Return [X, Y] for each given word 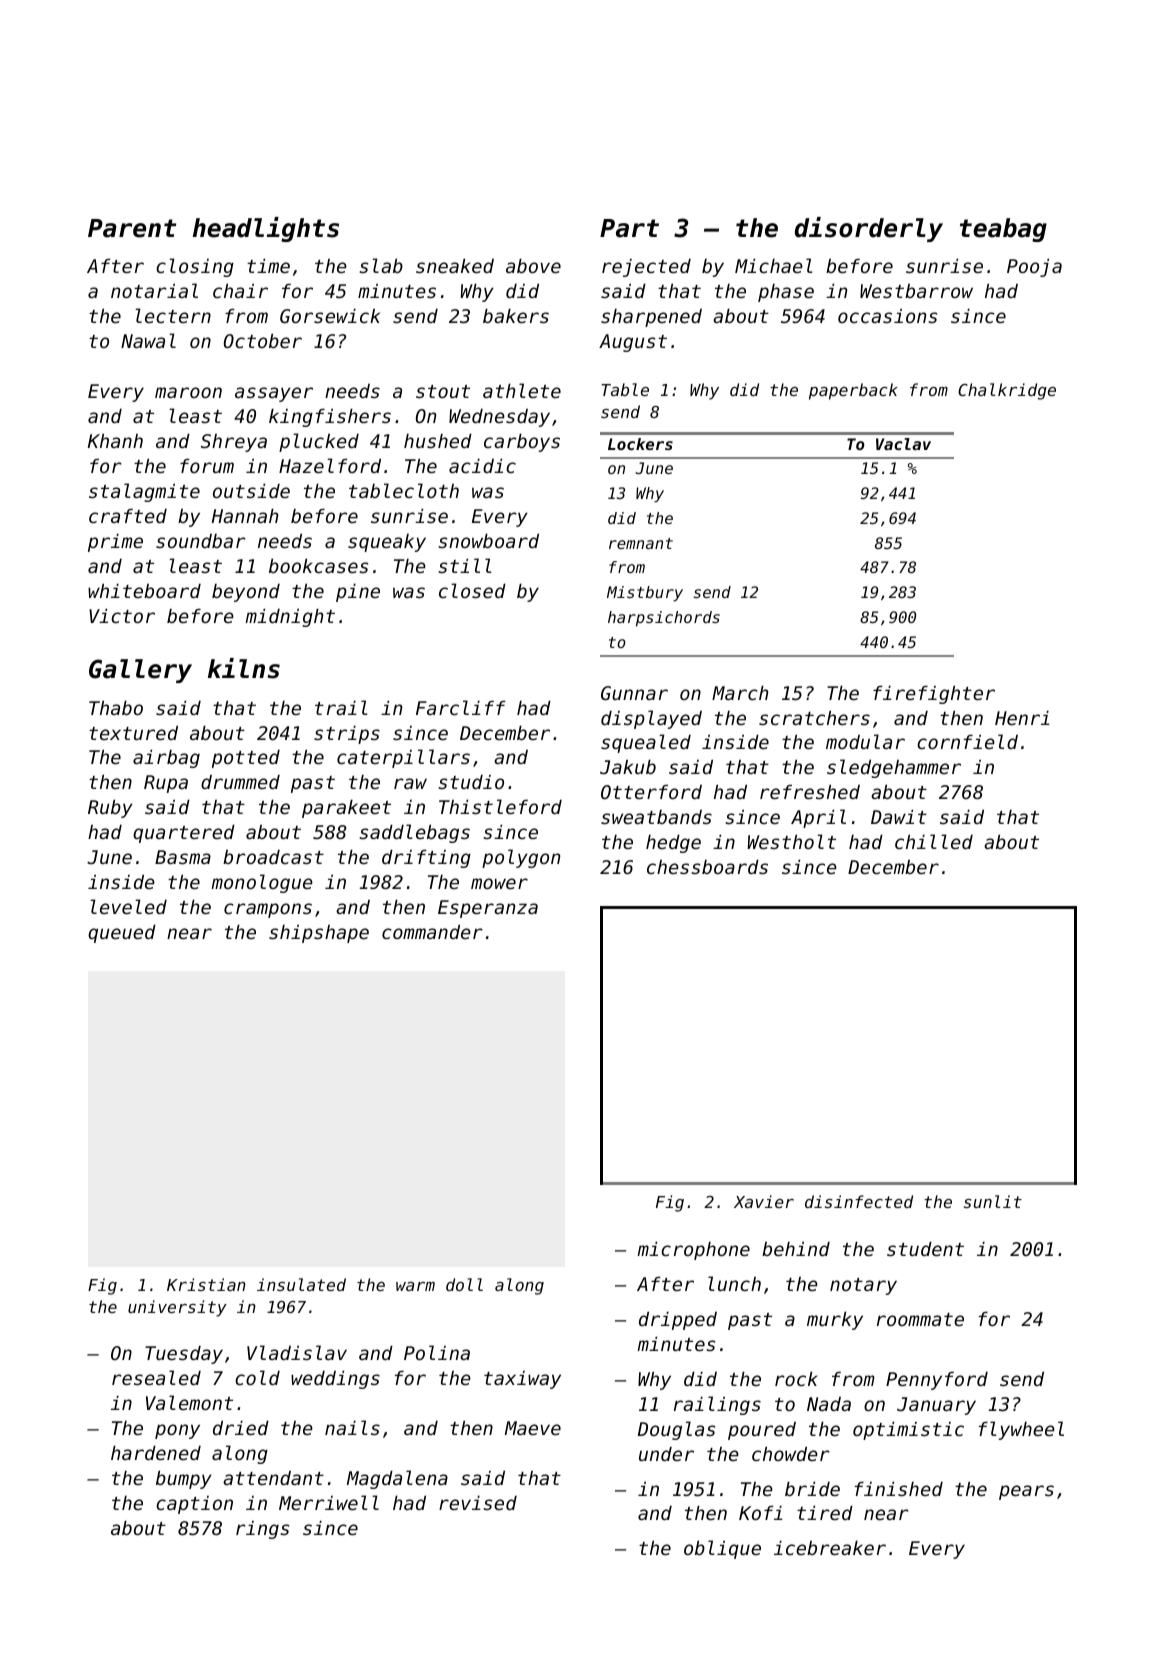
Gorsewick [330, 315]
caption [194, 1505]
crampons [268, 910]
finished [899, 1488]
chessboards [707, 866]
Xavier [764, 1201]
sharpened [651, 318]
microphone [693, 1250]
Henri [1022, 717]
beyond [246, 593]
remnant [641, 543]
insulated [301, 1284]
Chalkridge [1007, 391]
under [666, 1454]
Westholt [792, 841]
